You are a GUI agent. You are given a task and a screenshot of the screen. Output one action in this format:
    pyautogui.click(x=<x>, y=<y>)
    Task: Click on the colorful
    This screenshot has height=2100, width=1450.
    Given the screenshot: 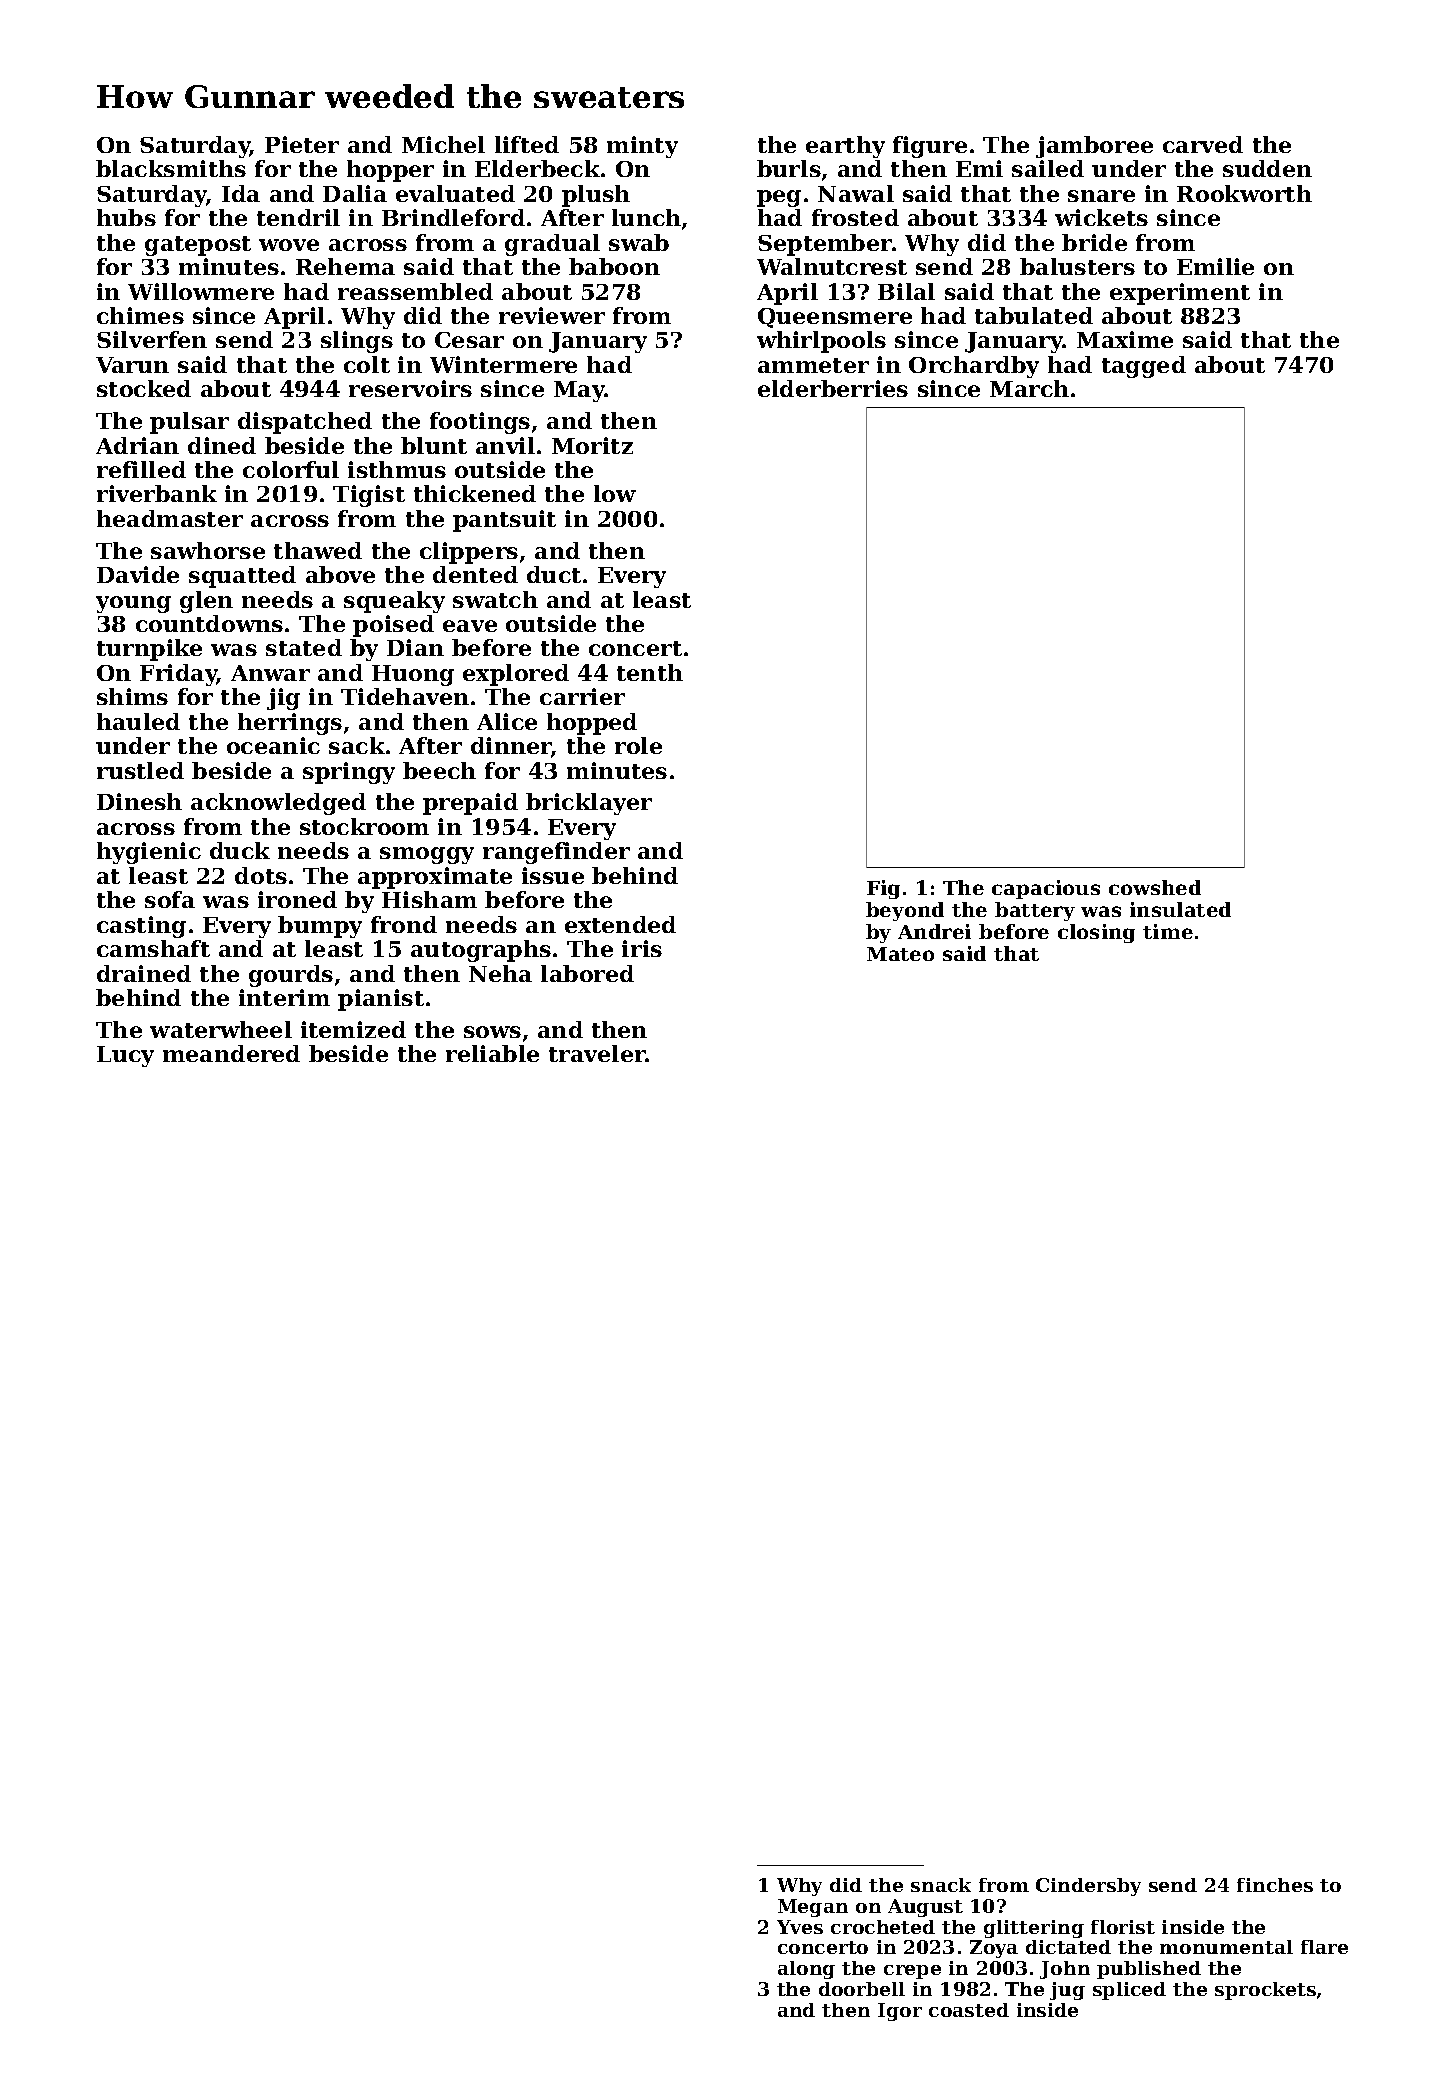 What is the action you would take?
    pyautogui.click(x=291, y=469)
